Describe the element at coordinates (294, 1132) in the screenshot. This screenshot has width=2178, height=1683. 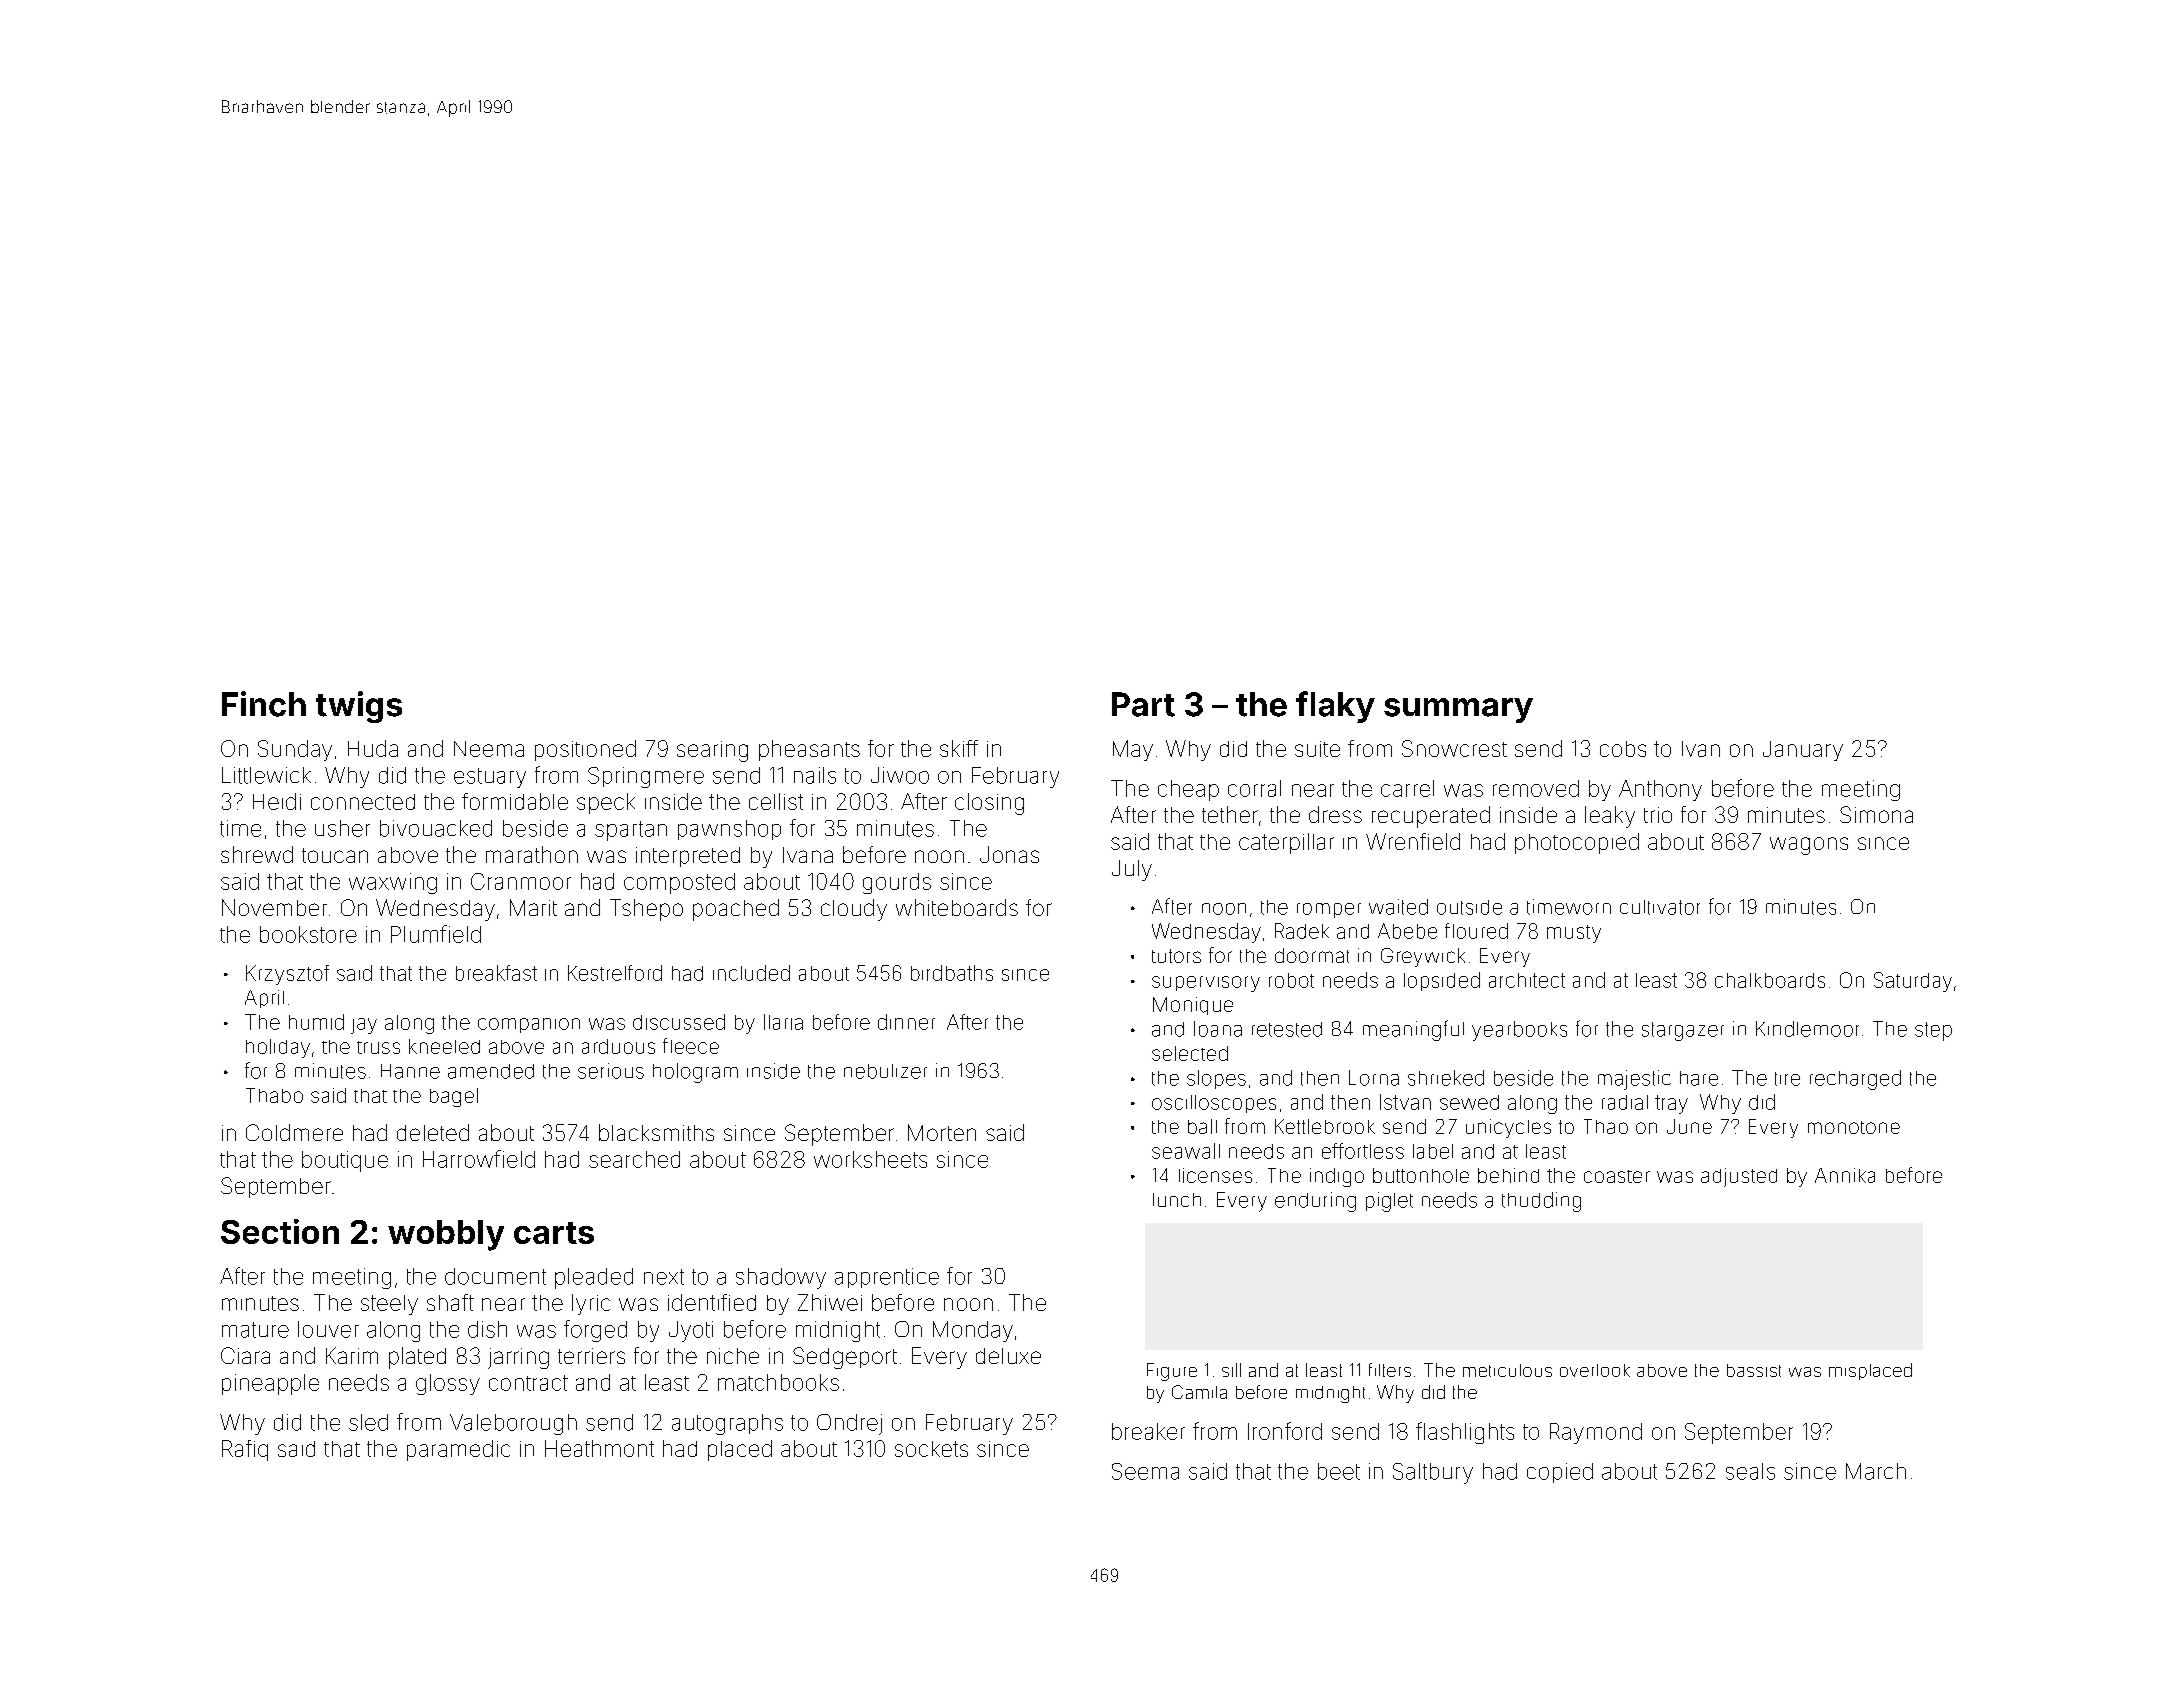
I see `Coldmere` at that location.
